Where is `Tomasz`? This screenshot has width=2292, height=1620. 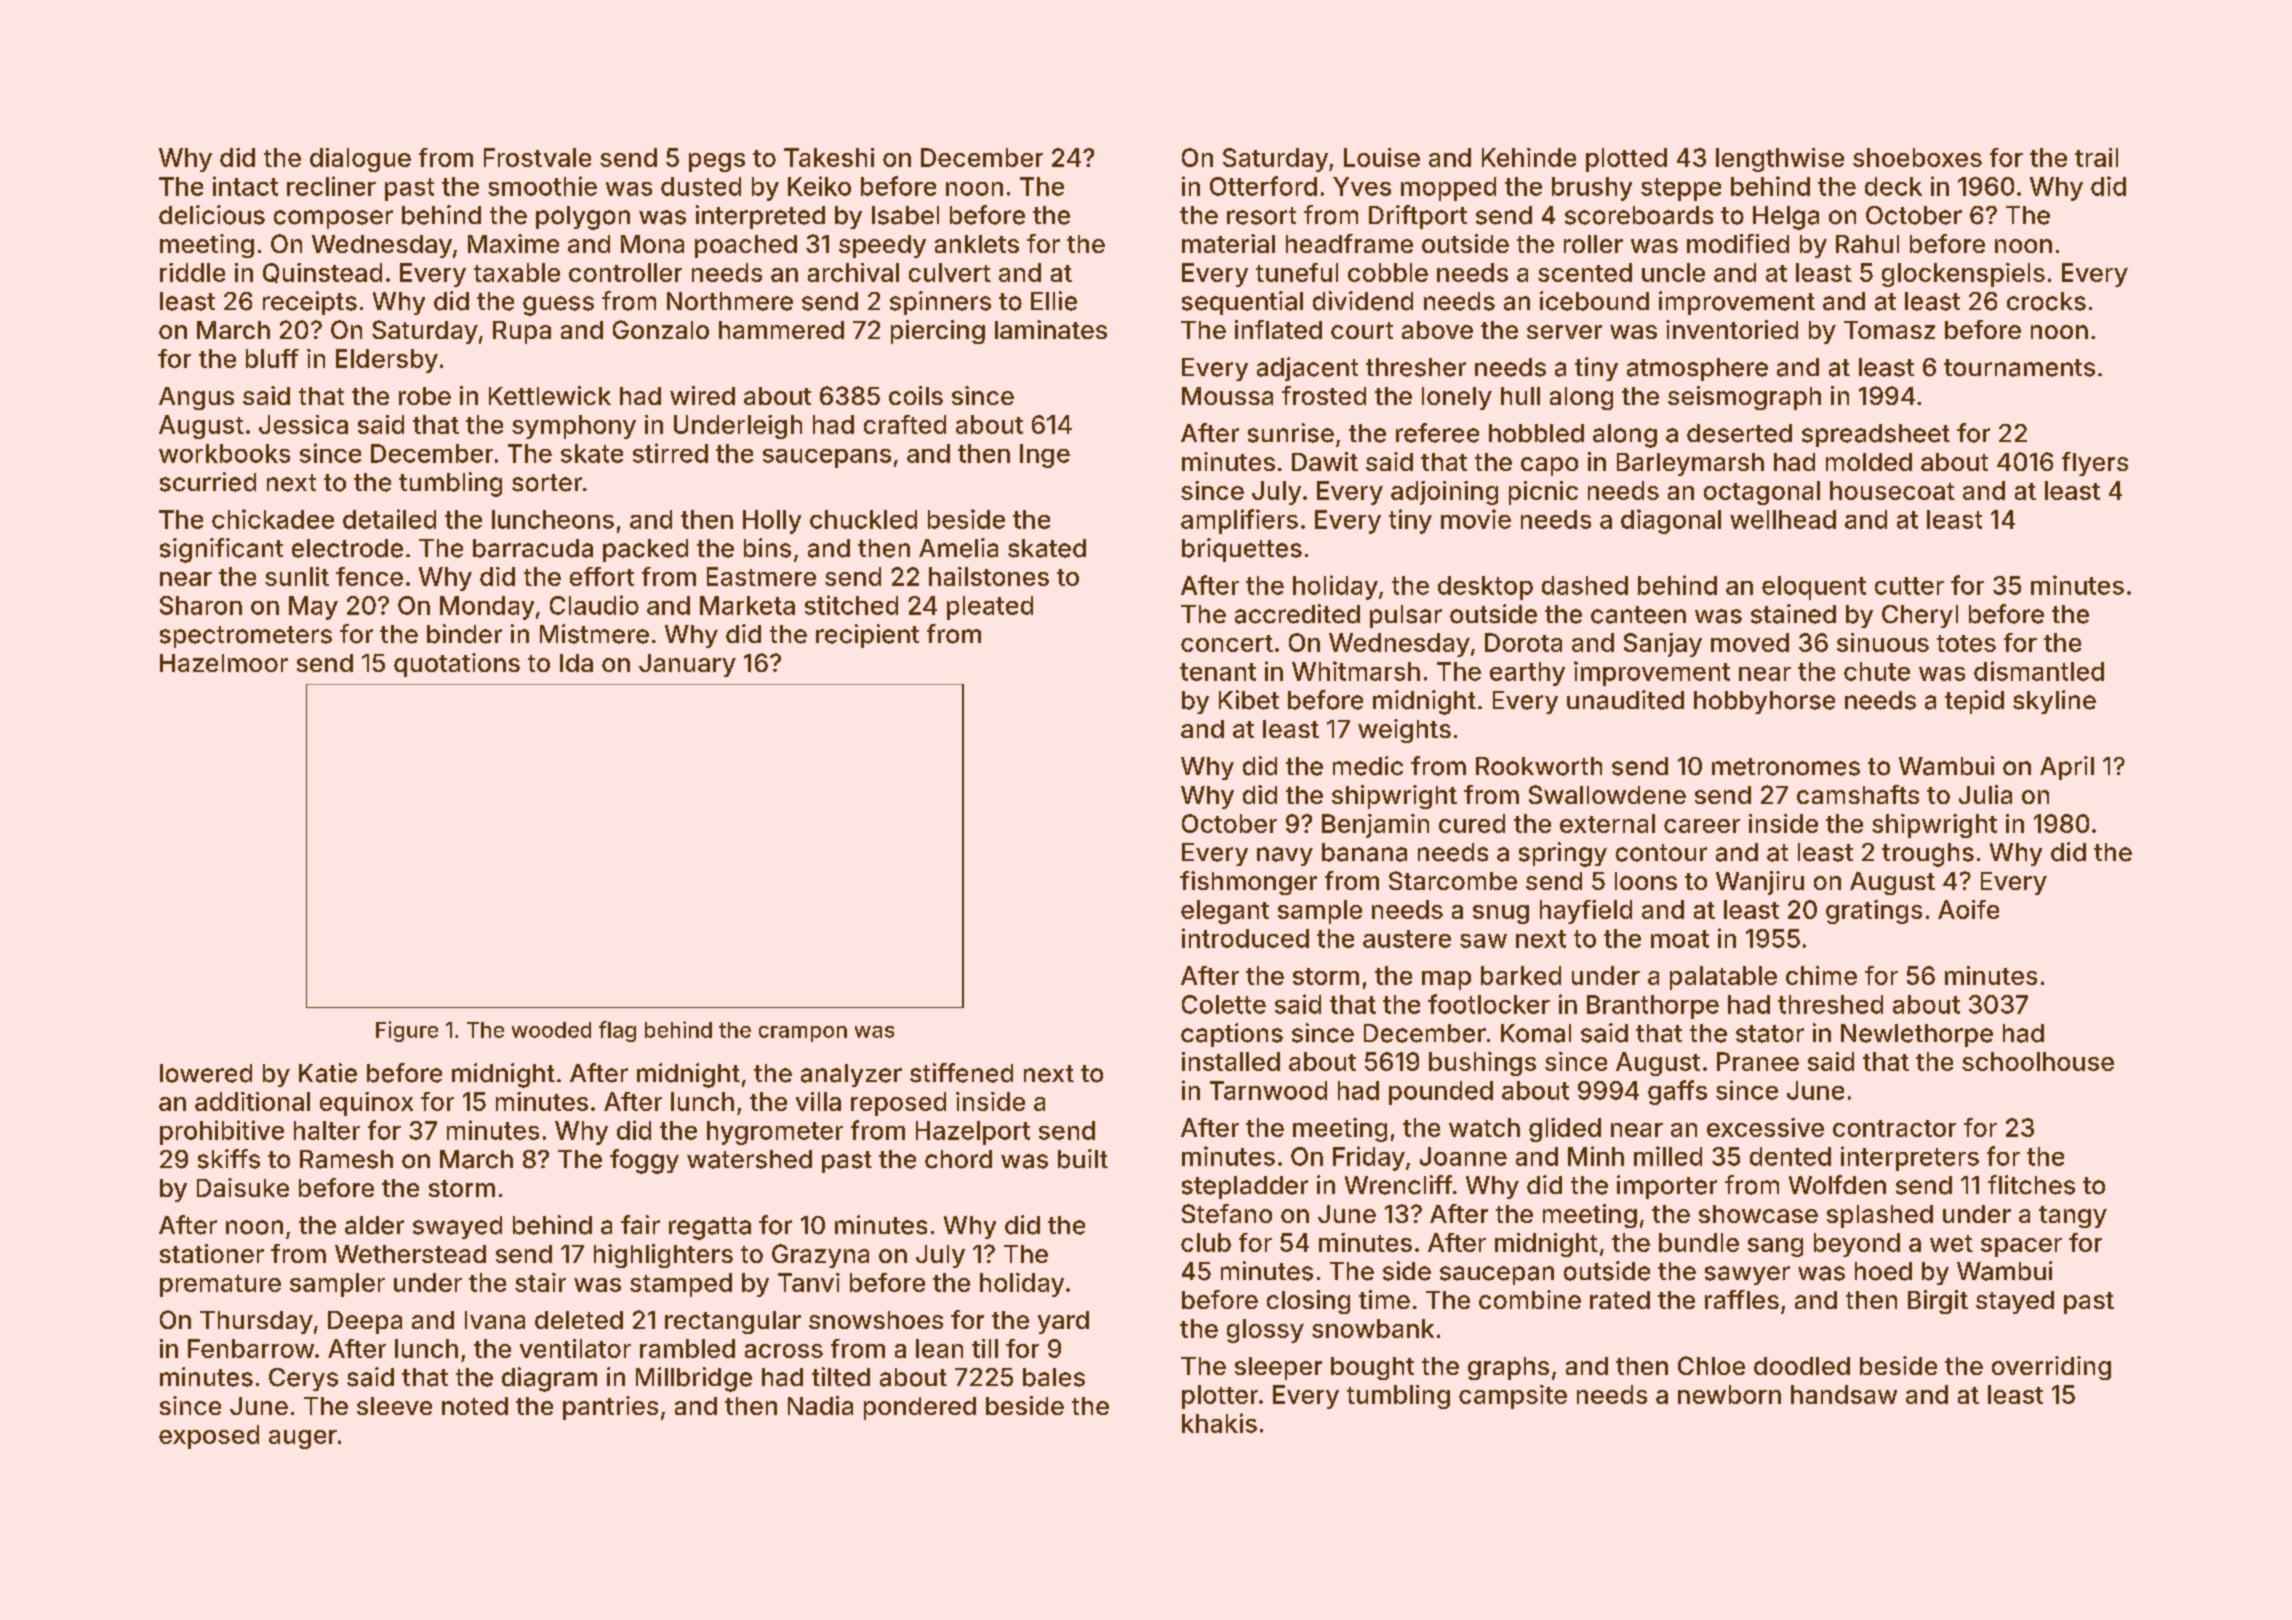
Tomasz is located at coordinates (1889, 330).
